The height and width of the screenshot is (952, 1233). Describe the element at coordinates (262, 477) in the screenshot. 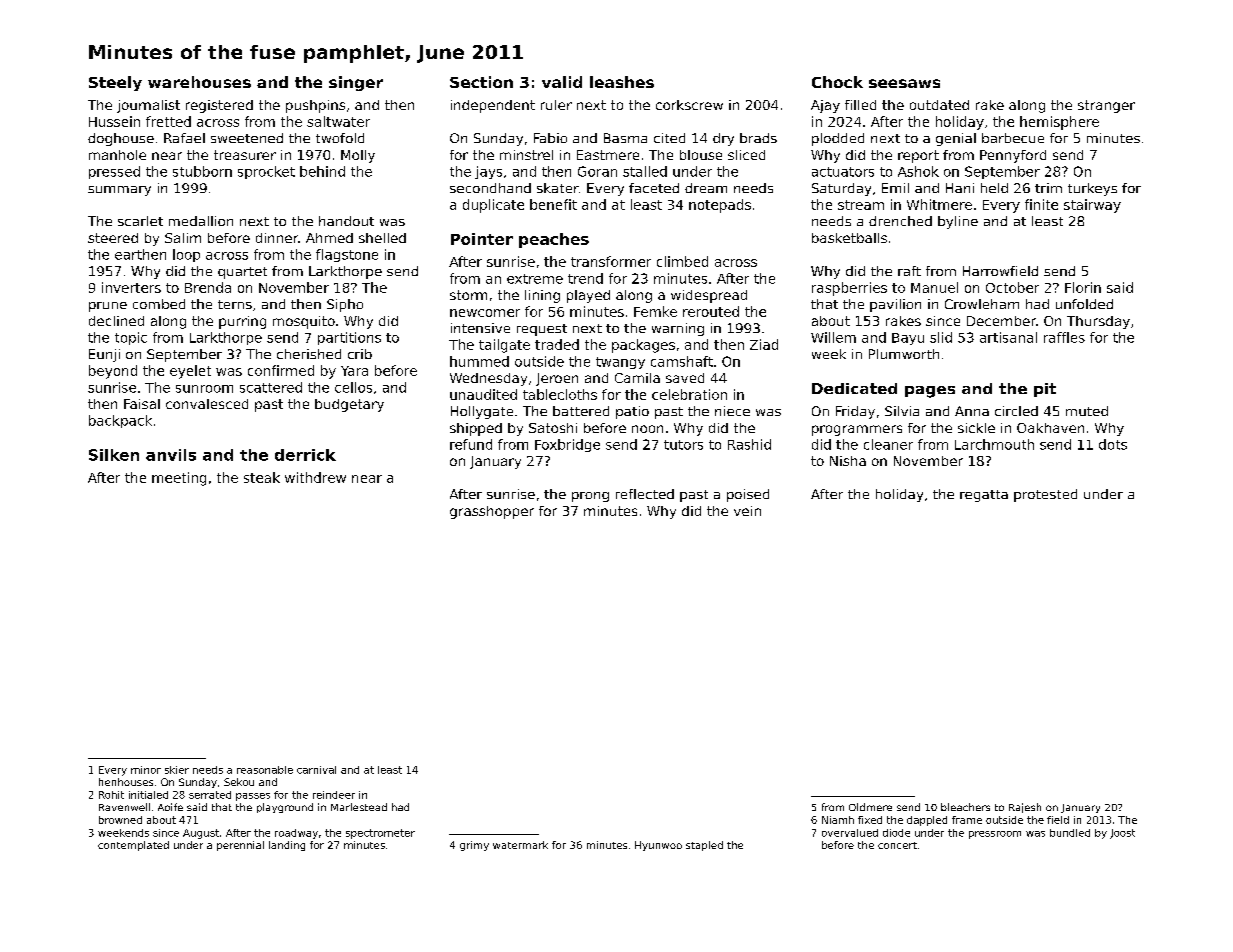

I see `steak` at that location.
